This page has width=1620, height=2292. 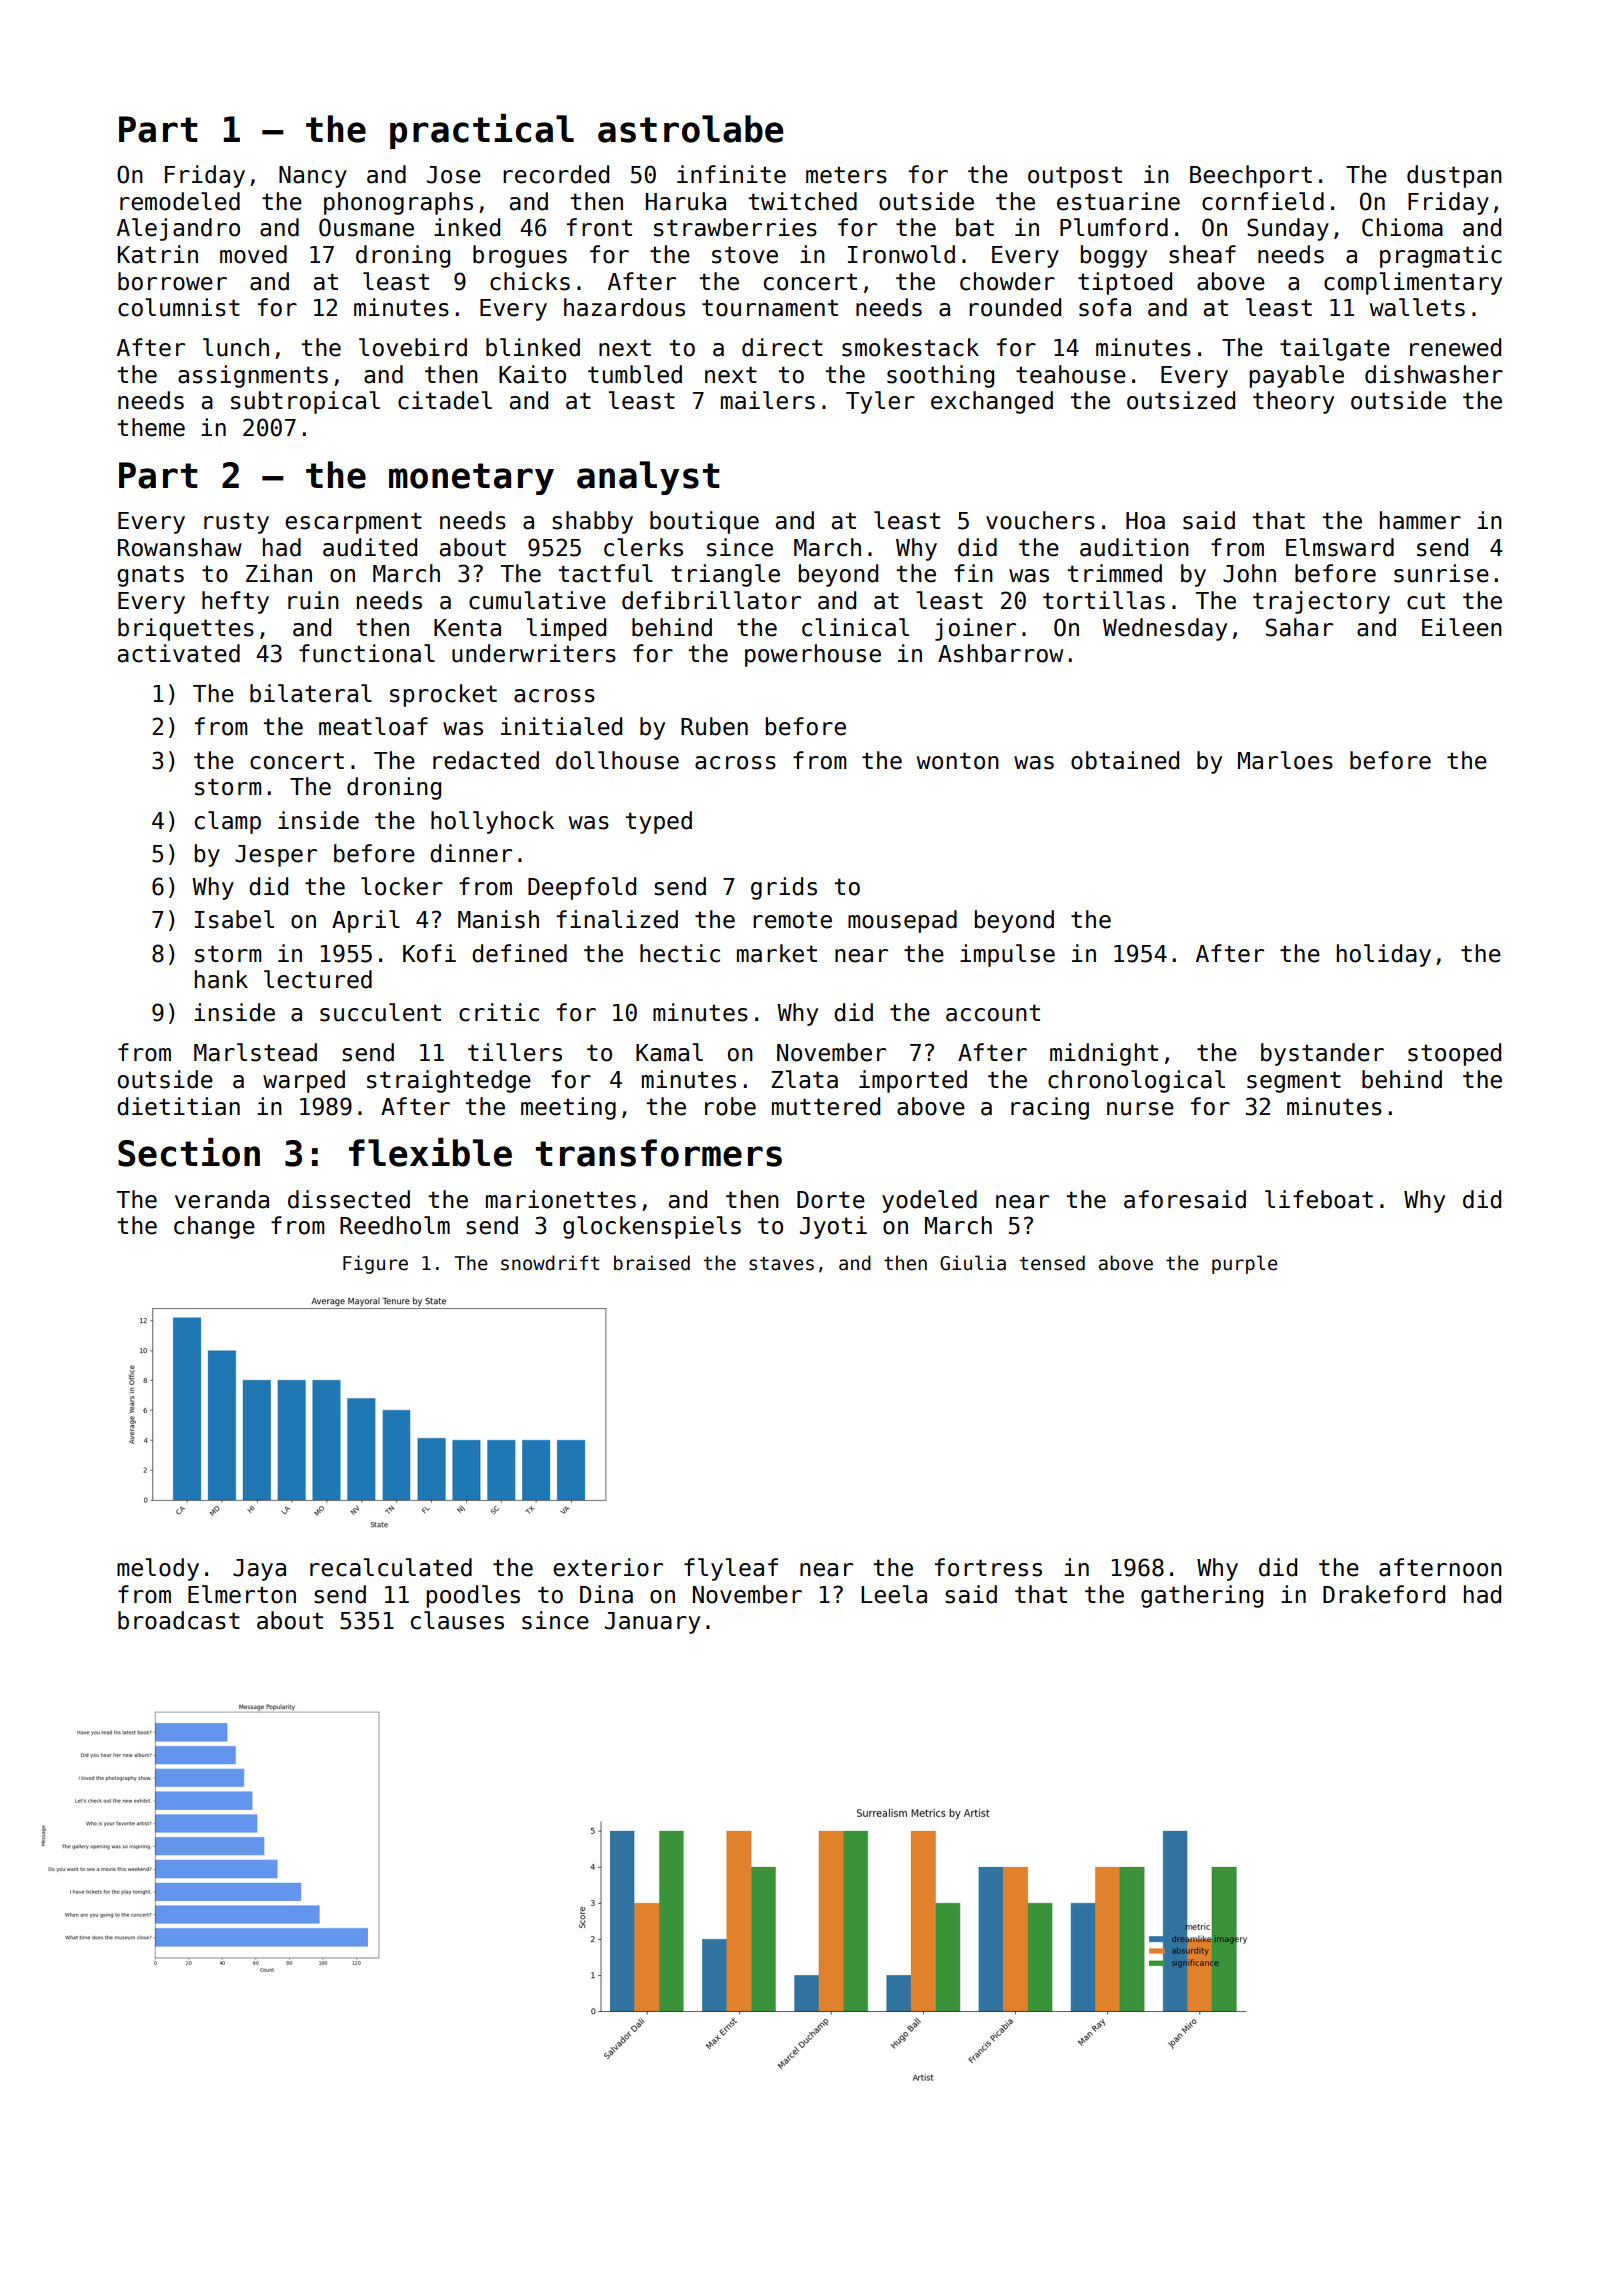 I want to click on Dorte, so click(x=831, y=1200).
